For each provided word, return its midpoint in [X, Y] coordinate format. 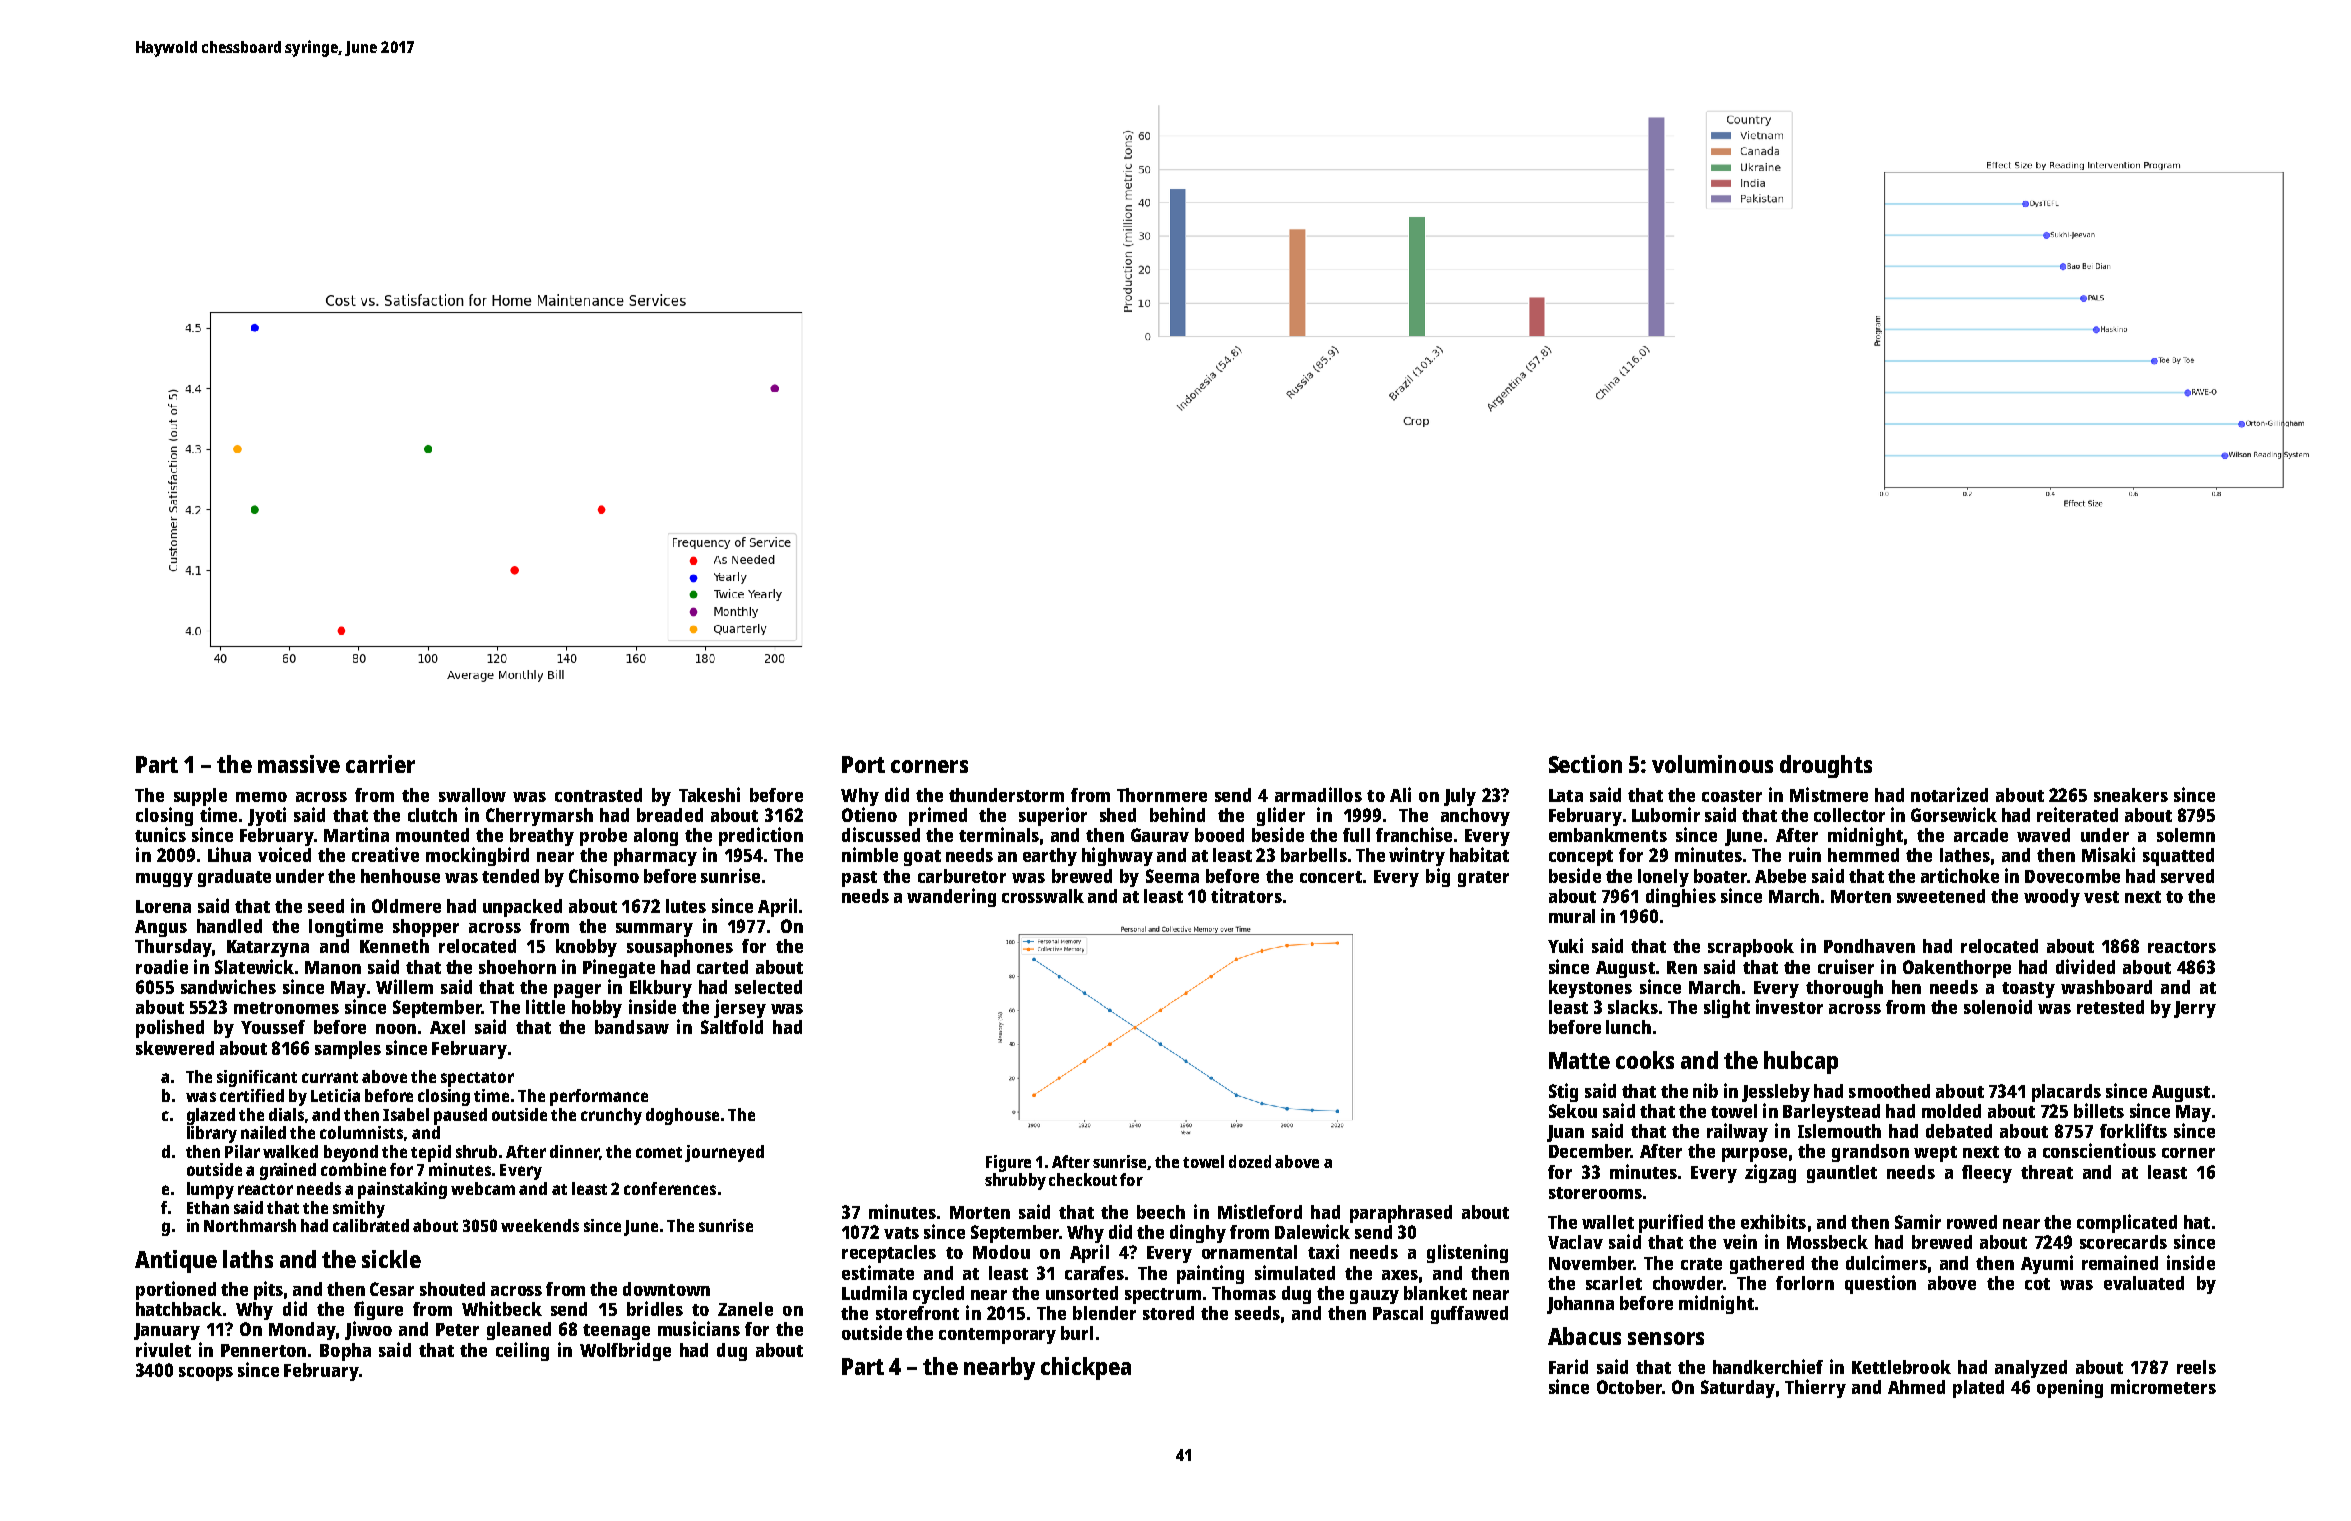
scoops [206, 1374]
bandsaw [632, 1027]
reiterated [2077, 814]
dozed [1250, 1161]
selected [768, 987]
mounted [432, 835]
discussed [881, 834]
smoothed [1889, 1091]
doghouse [682, 1116]
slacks [1633, 1007]
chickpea [1086, 1368]
